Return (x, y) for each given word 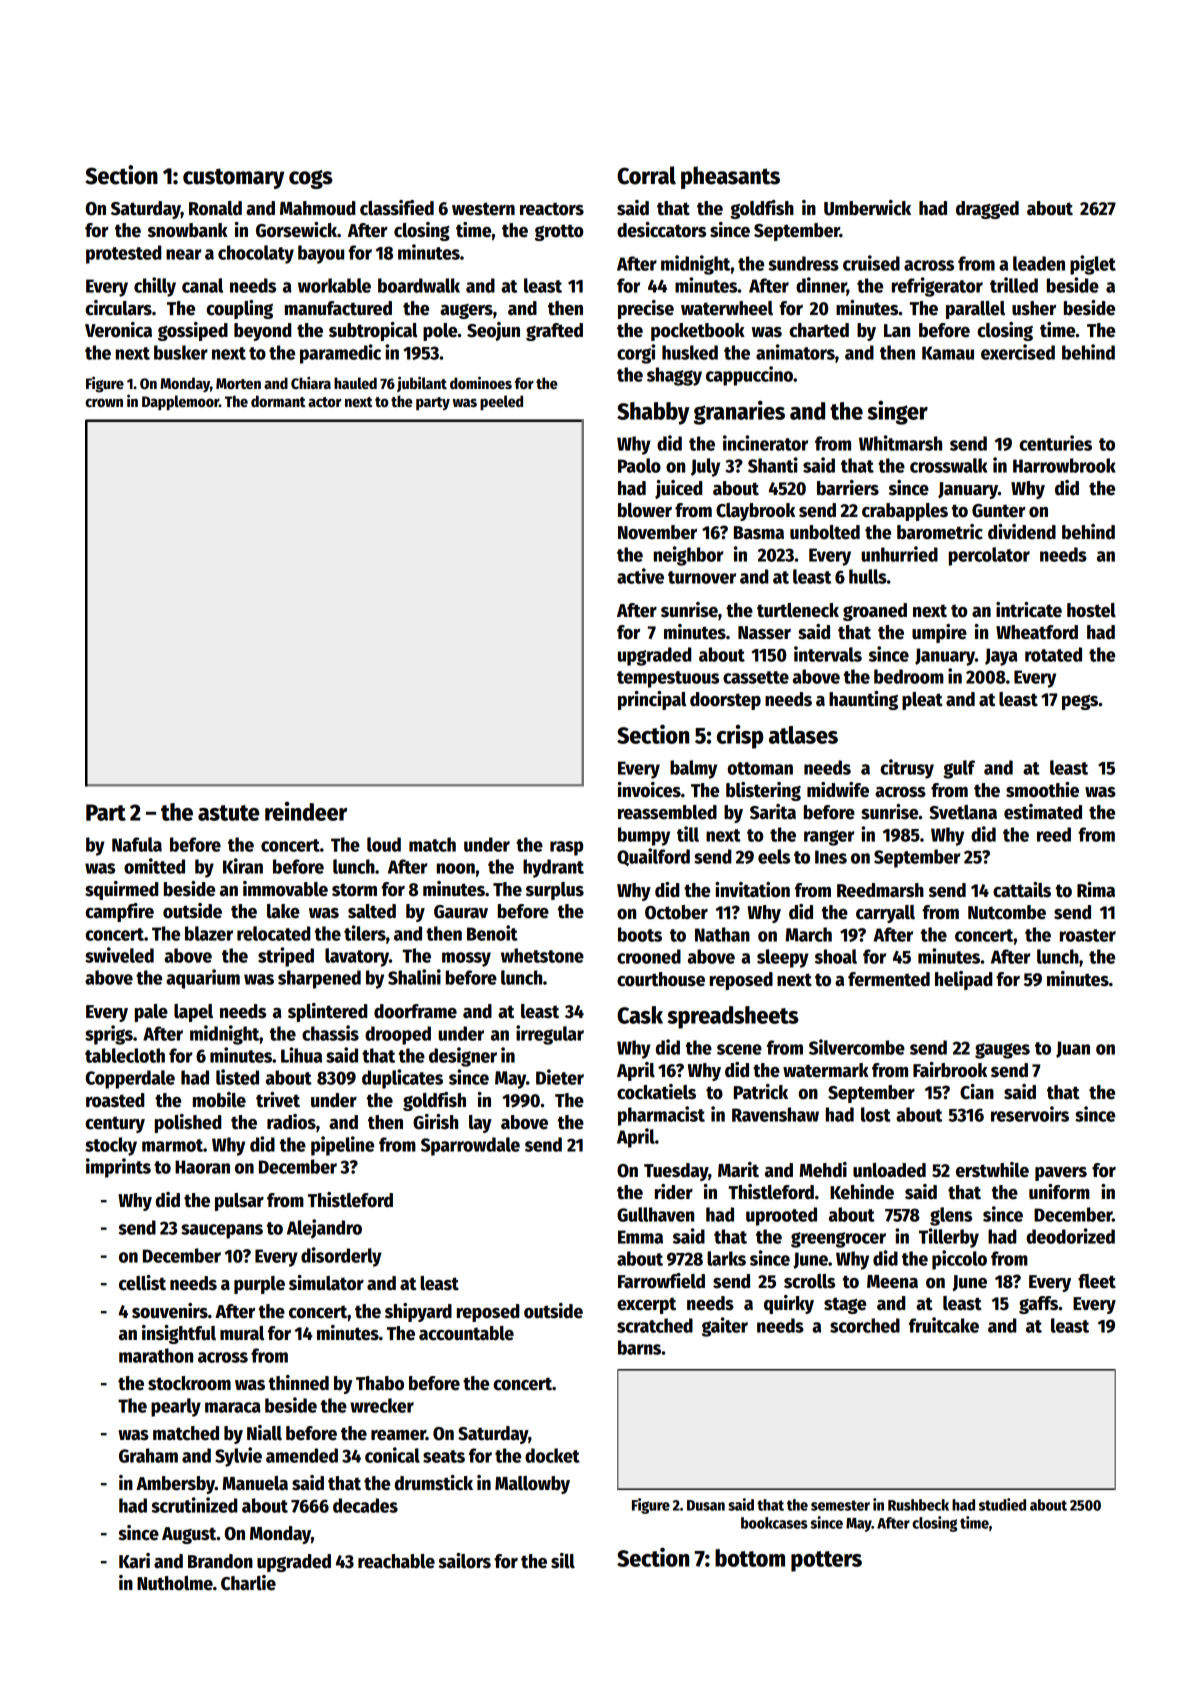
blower (645, 510)
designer (463, 1057)
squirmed (122, 890)
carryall (885, 914)
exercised (1018, 352)
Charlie (248, 1583)
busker (181, 352)
